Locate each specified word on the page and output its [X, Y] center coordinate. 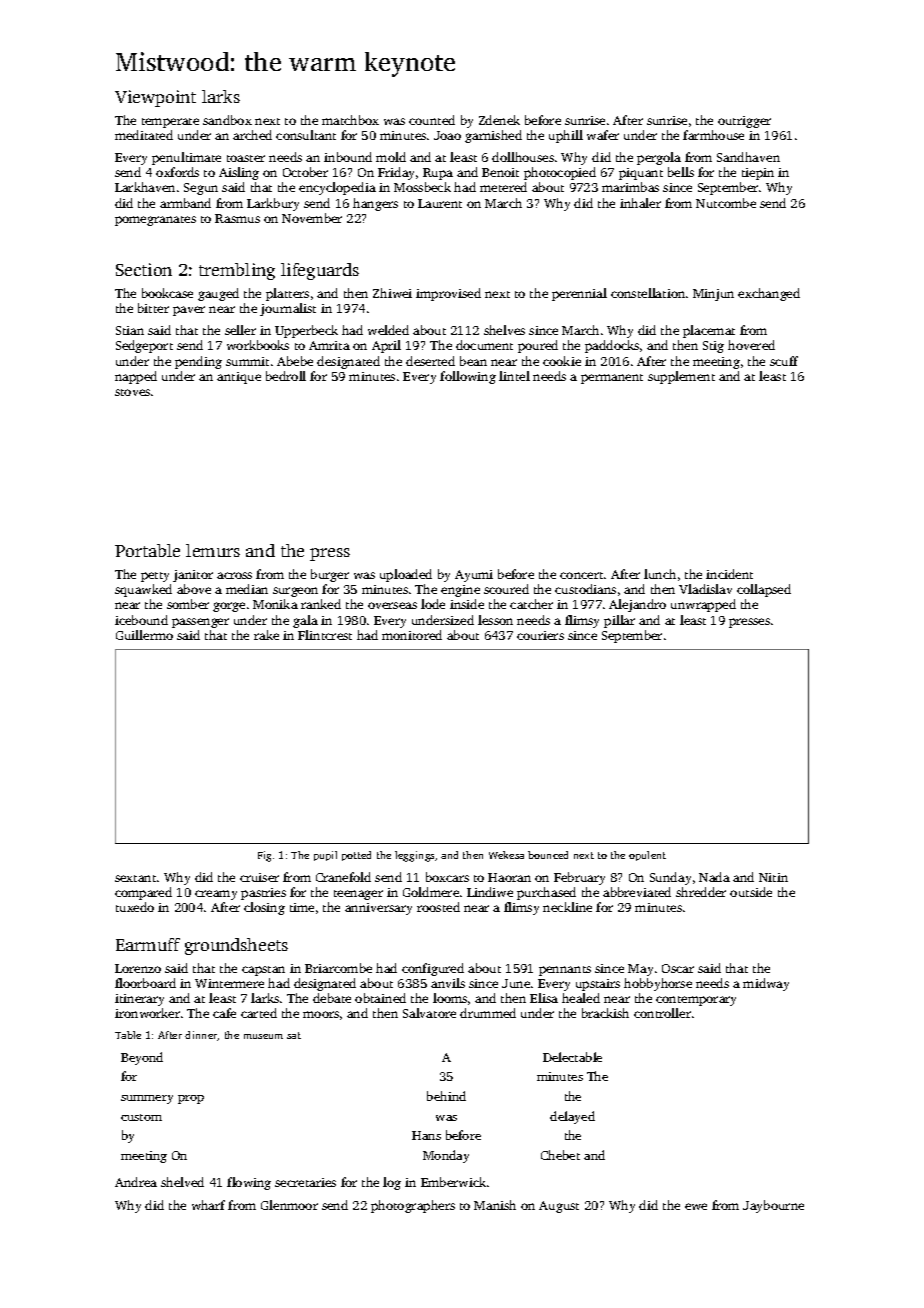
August [559, 1207]
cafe [224, 1013]
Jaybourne [773, 1206]
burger [330, 575]
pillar [619, 621]
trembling [237, 271]
